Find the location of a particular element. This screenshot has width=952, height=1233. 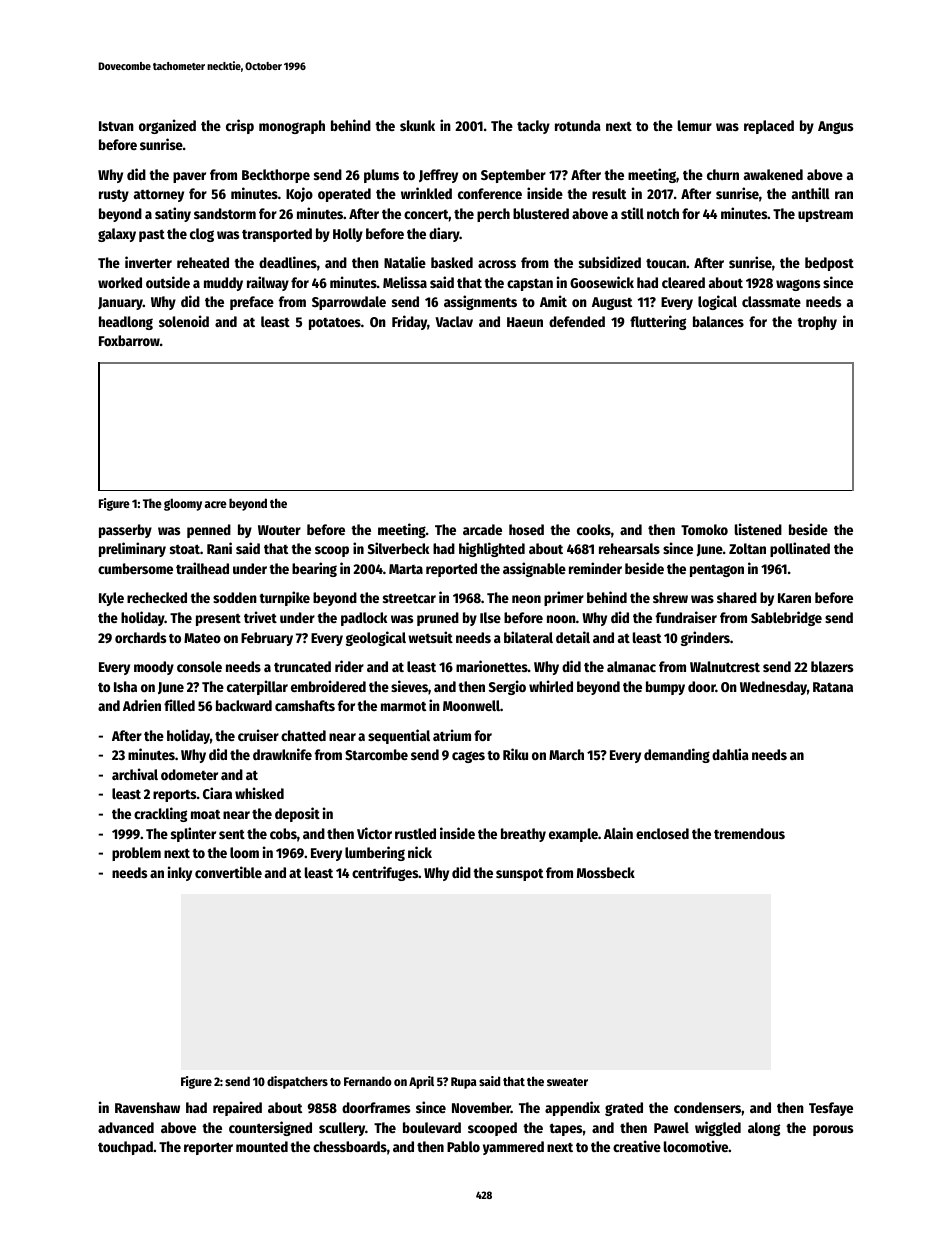

padlock is located at coordinates (364, 619).
